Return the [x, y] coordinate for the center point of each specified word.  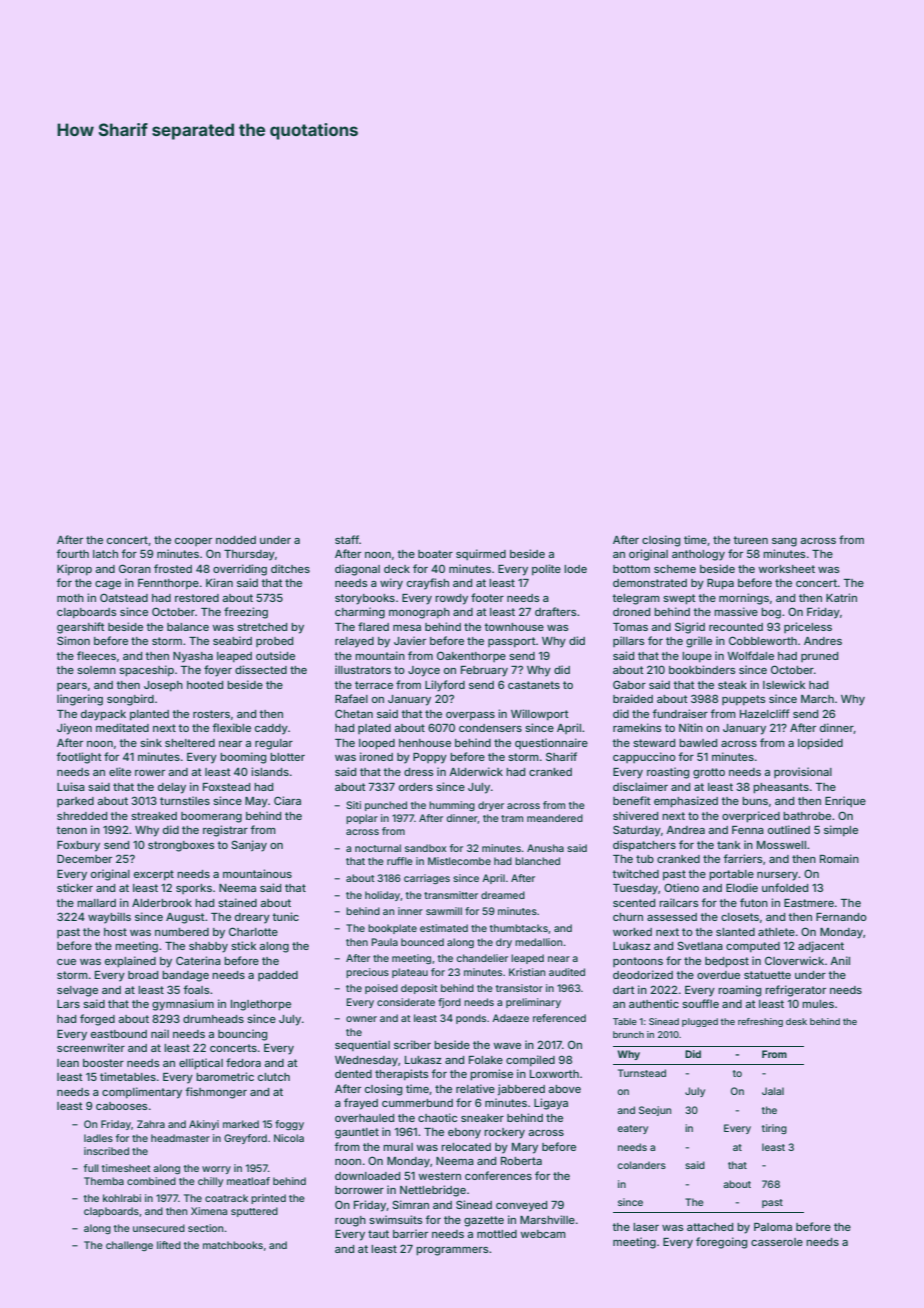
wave [507, 1046]
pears [72, 687]
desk [796, 1021]
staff [347, 539]
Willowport [540, 715]
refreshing [760, 1022]
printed [268, 1199]
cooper [193, 542]
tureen [750, 540]
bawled [698, 743]
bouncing [243, 1035]
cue [66, 962]
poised [381, 989]
